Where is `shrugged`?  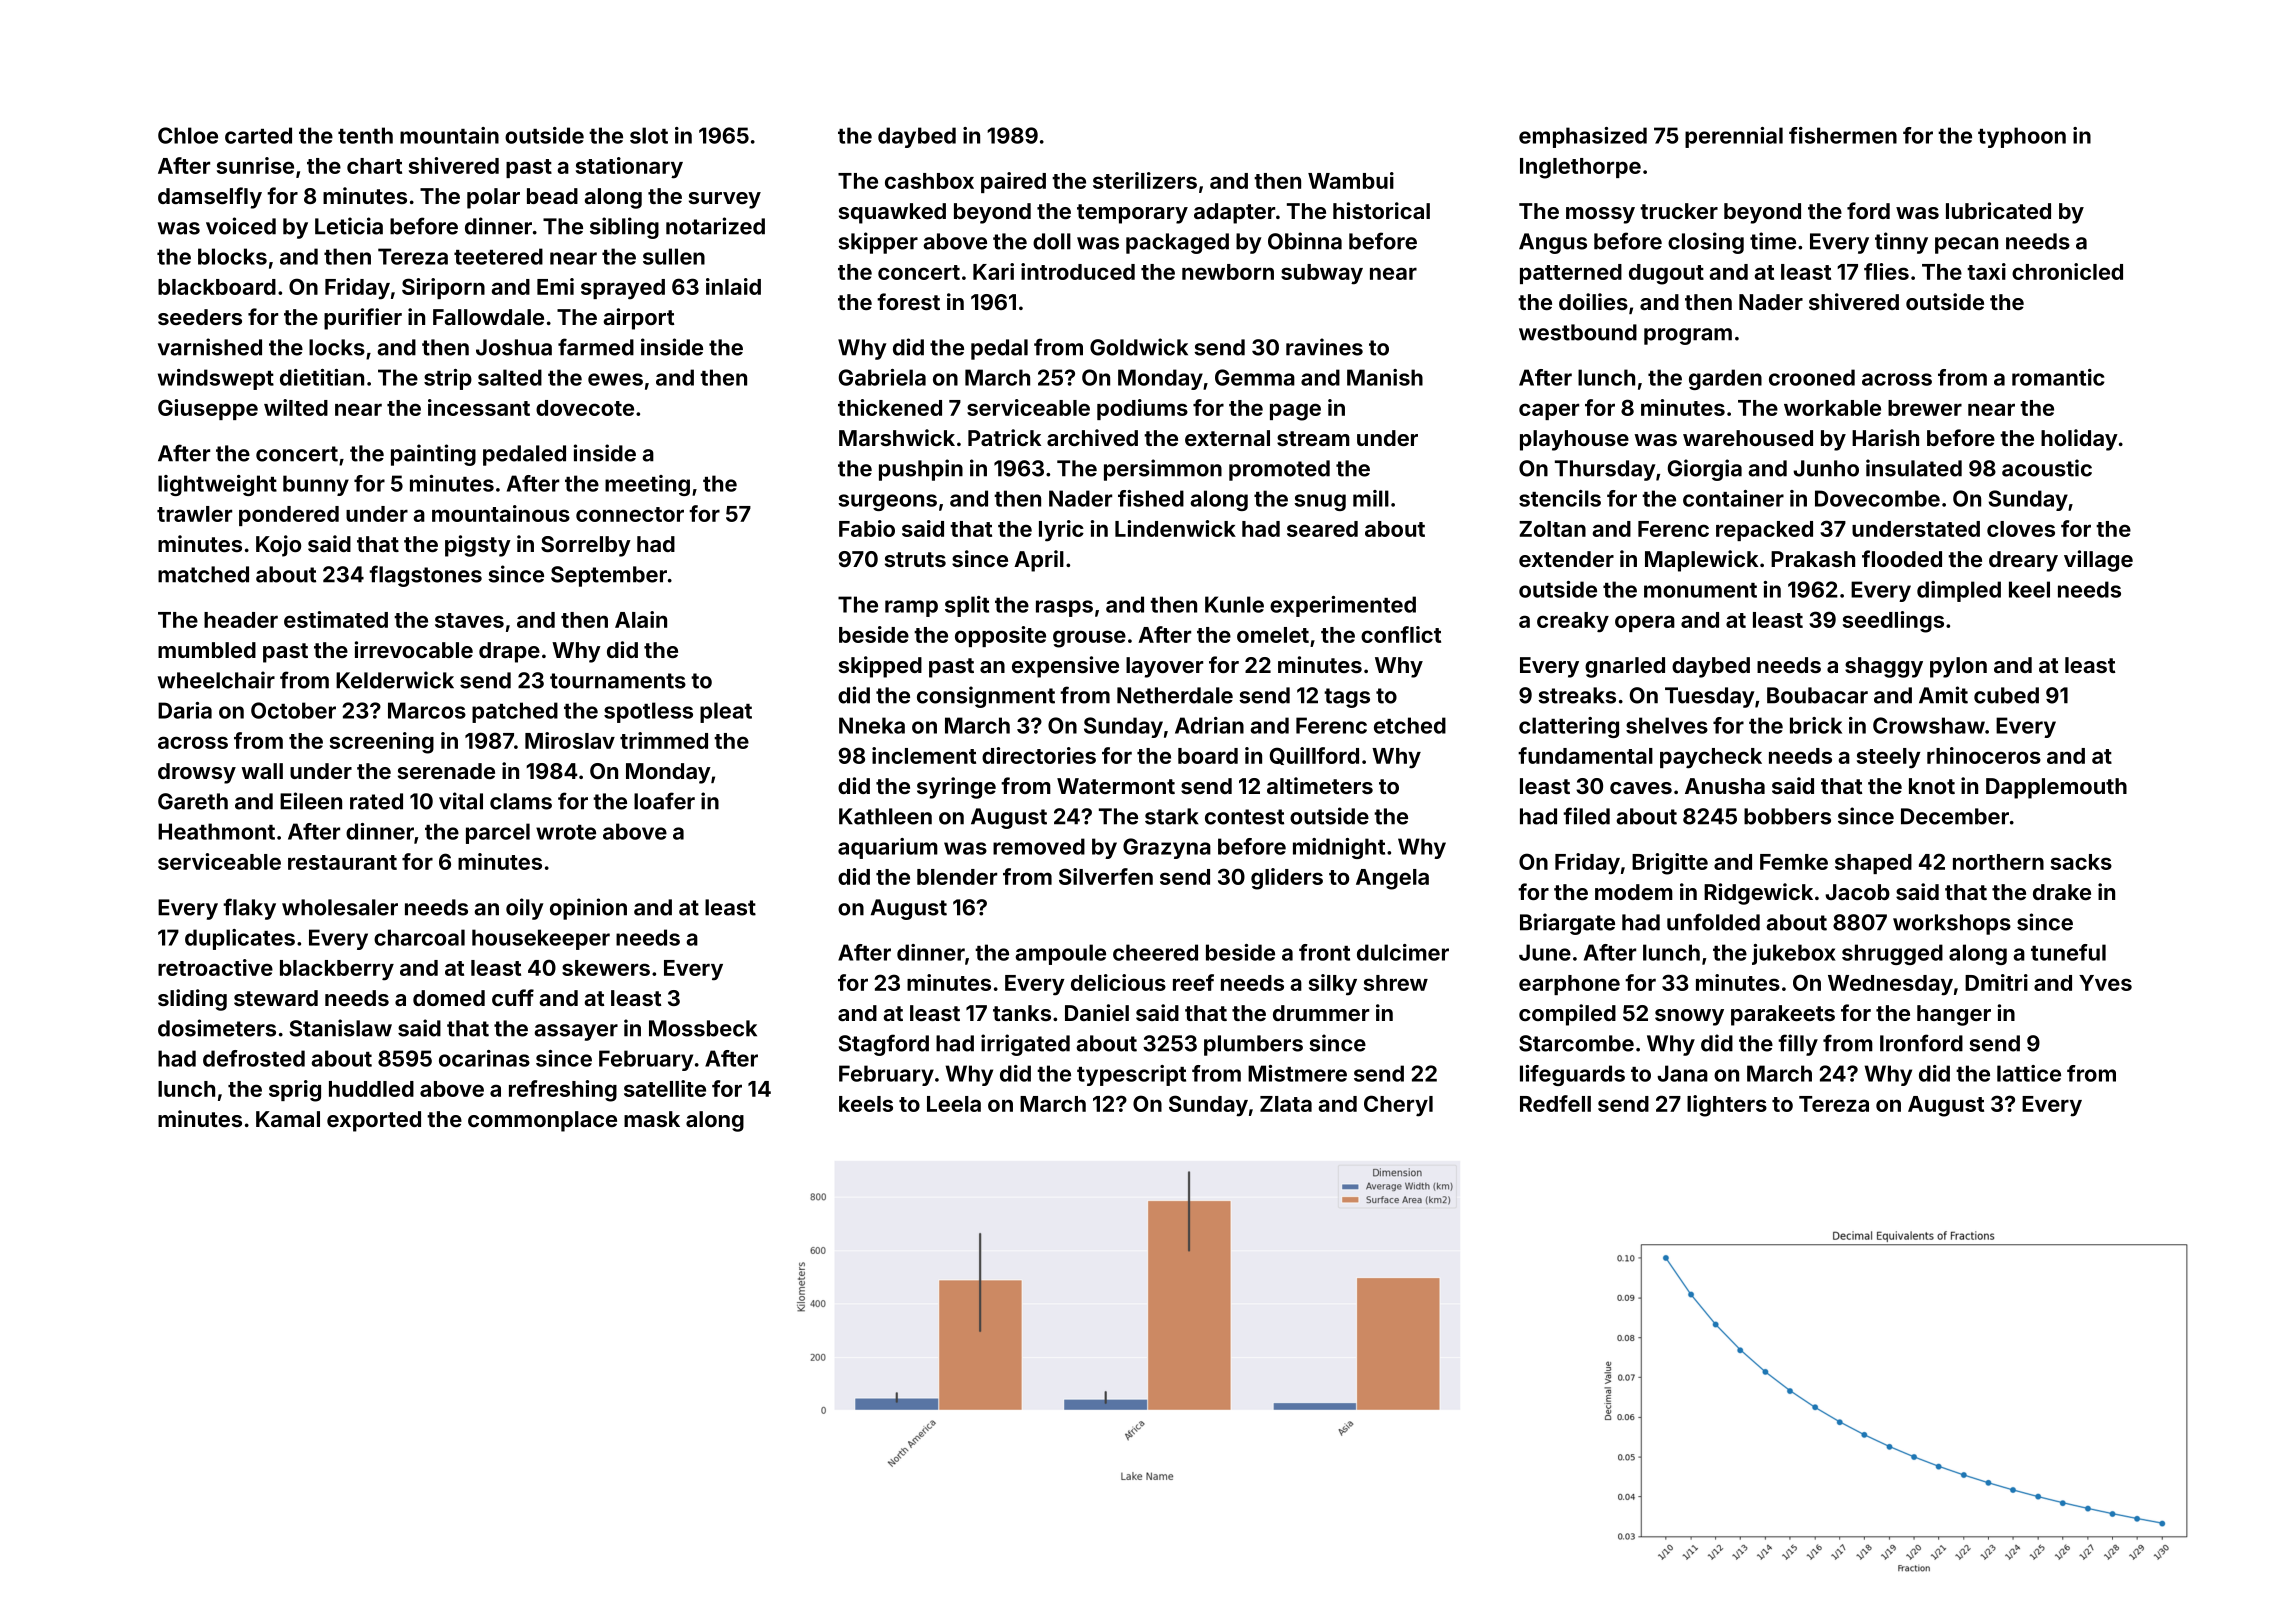
shrugged is located at coordinates (1892, 954).
